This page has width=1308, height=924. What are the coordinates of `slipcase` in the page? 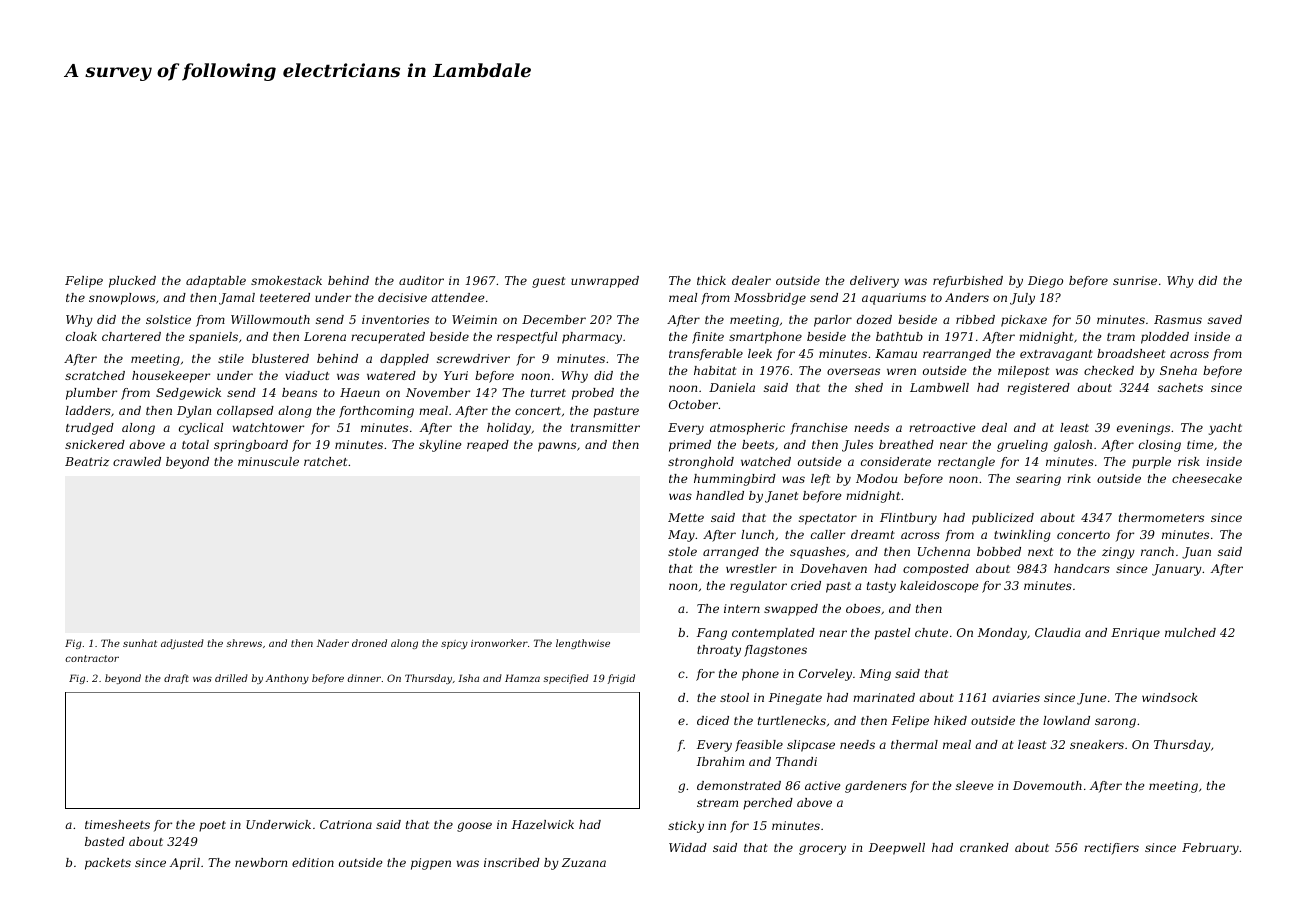 It's located at (811, 746).
